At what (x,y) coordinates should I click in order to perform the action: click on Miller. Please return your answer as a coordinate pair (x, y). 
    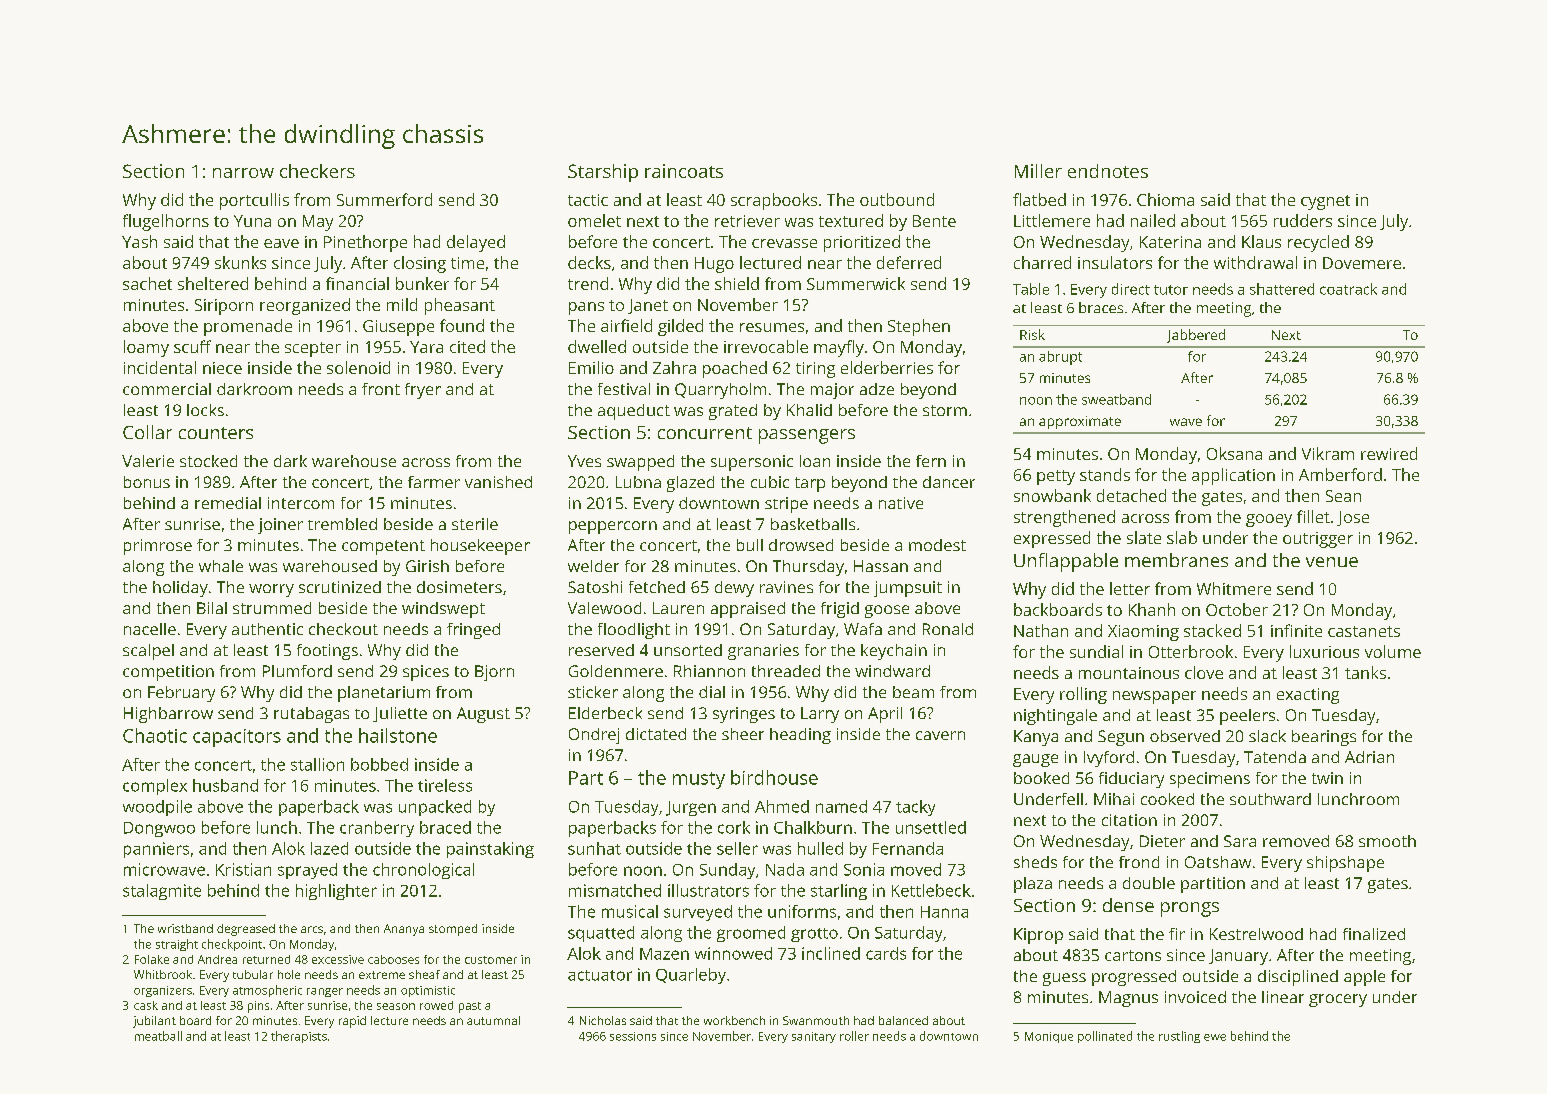
    Looking at the image, I should click on (1038, 171).
